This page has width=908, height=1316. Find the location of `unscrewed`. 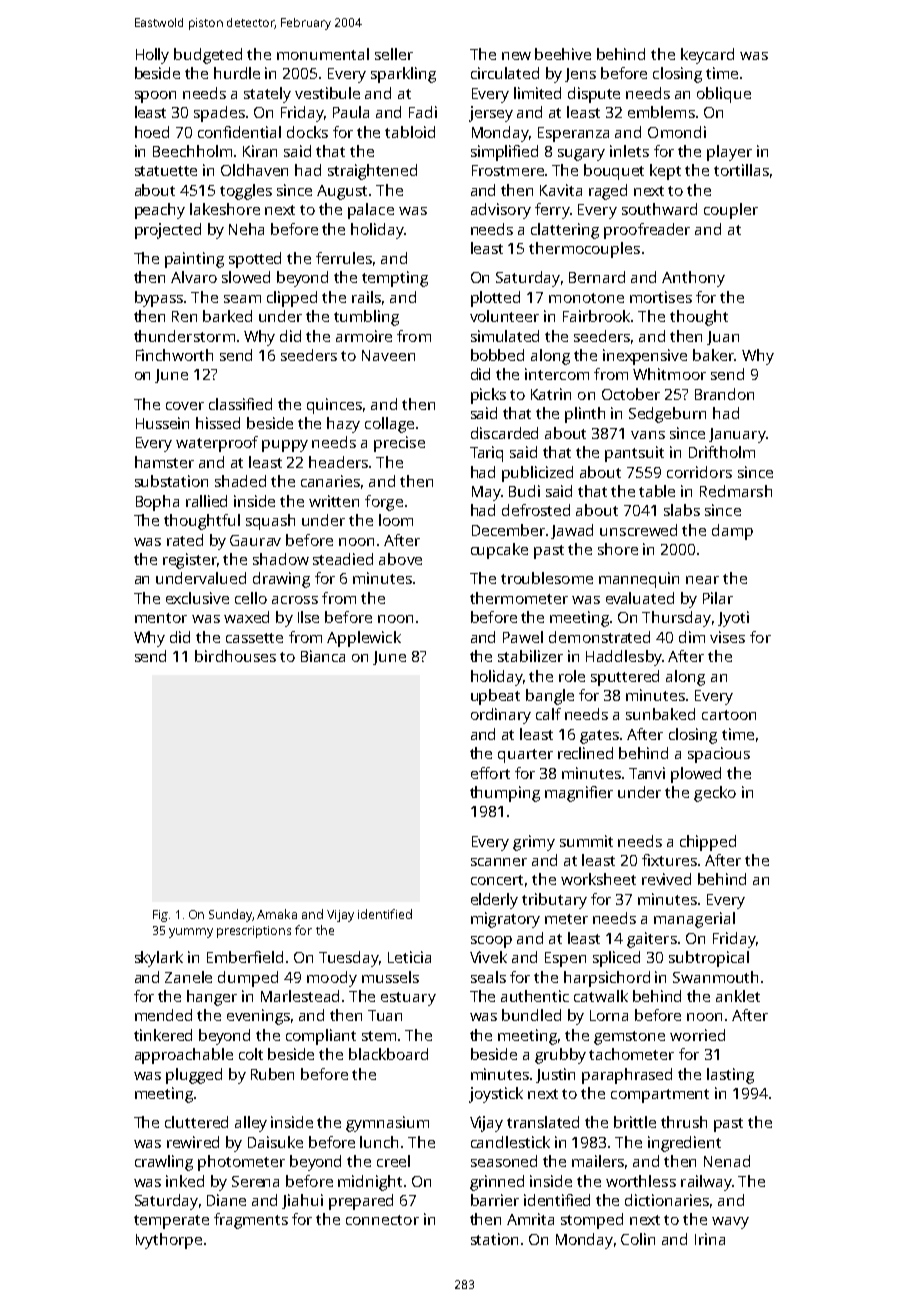

unscrewed is located at coordinates (638, 530).
